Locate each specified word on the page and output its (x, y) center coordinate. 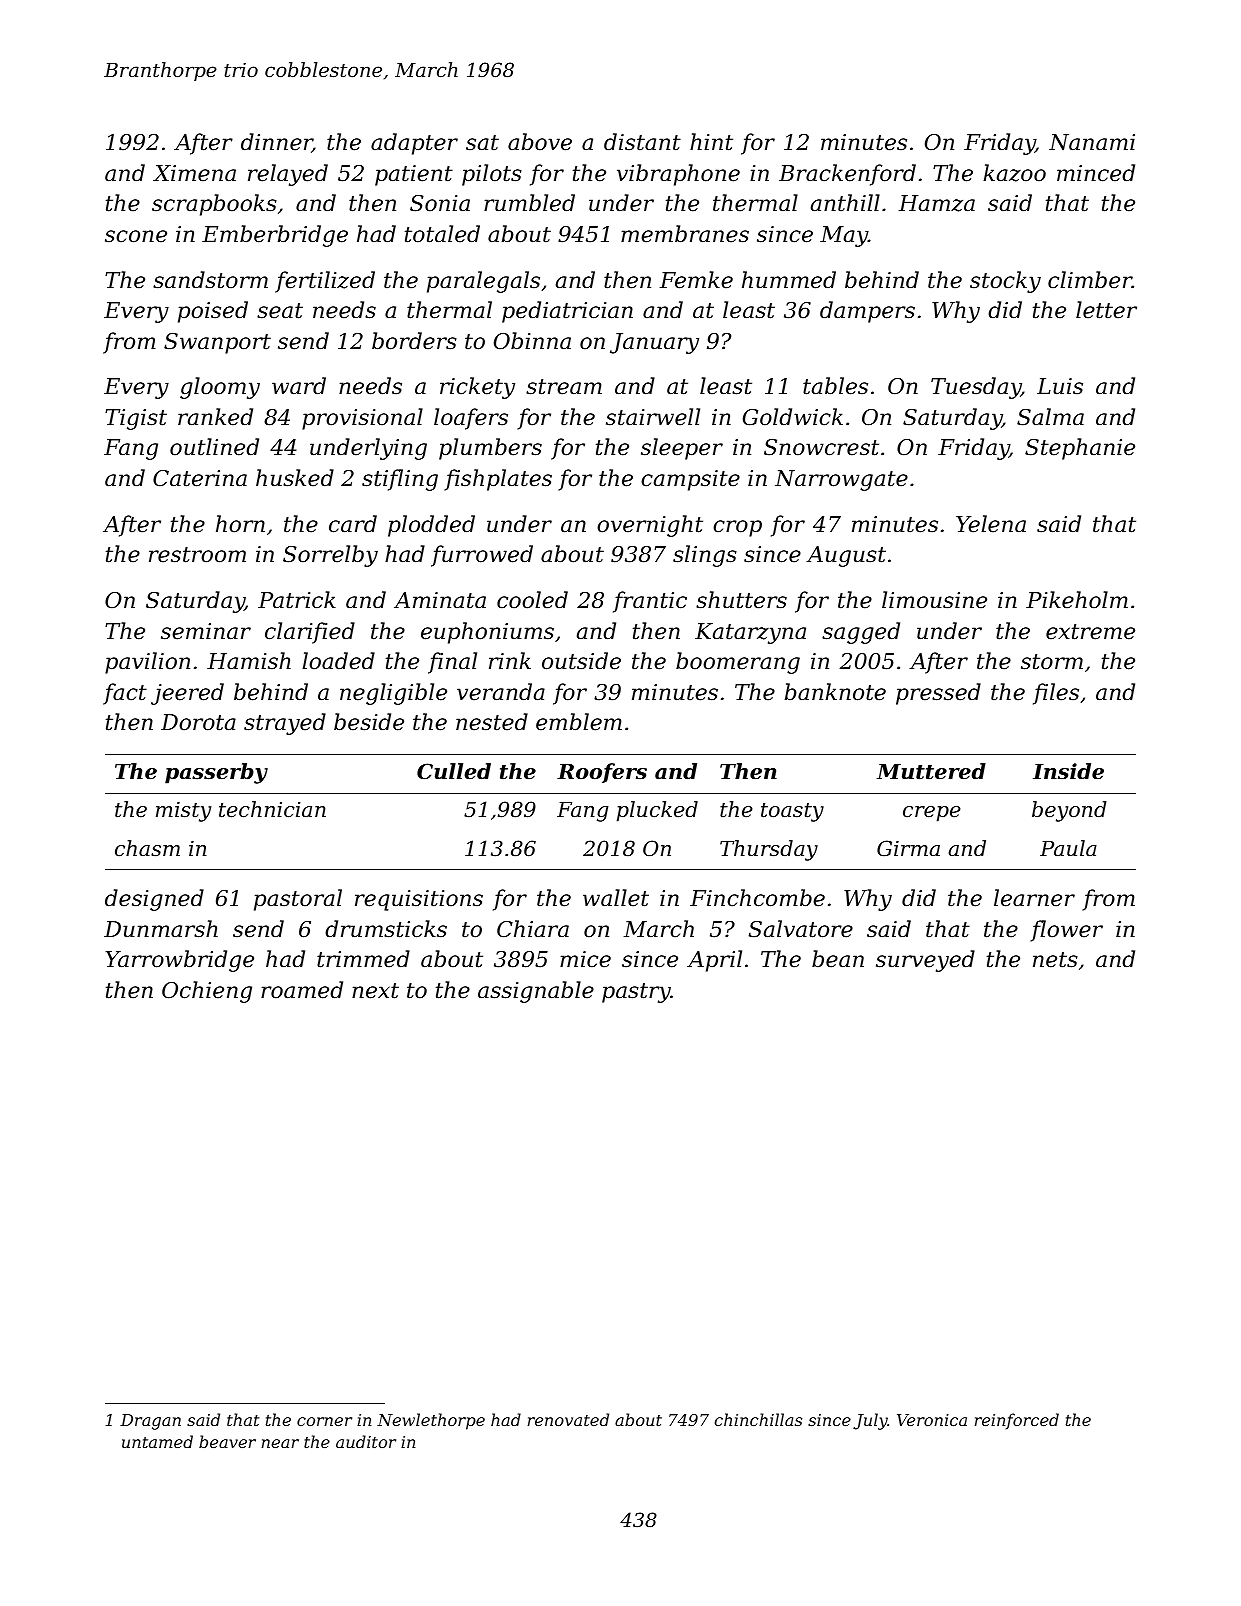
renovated (568, 1419)
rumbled (529, 203)
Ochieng (207, 992)
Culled (454, 771)
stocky (1005, 282)
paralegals (483, 282)
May (844, 236)
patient (414, 175)
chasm (147, 848)
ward (299, 386)
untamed (157, 1441)
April (714, 961)
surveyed (925, 961)
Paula (1068, 848)
